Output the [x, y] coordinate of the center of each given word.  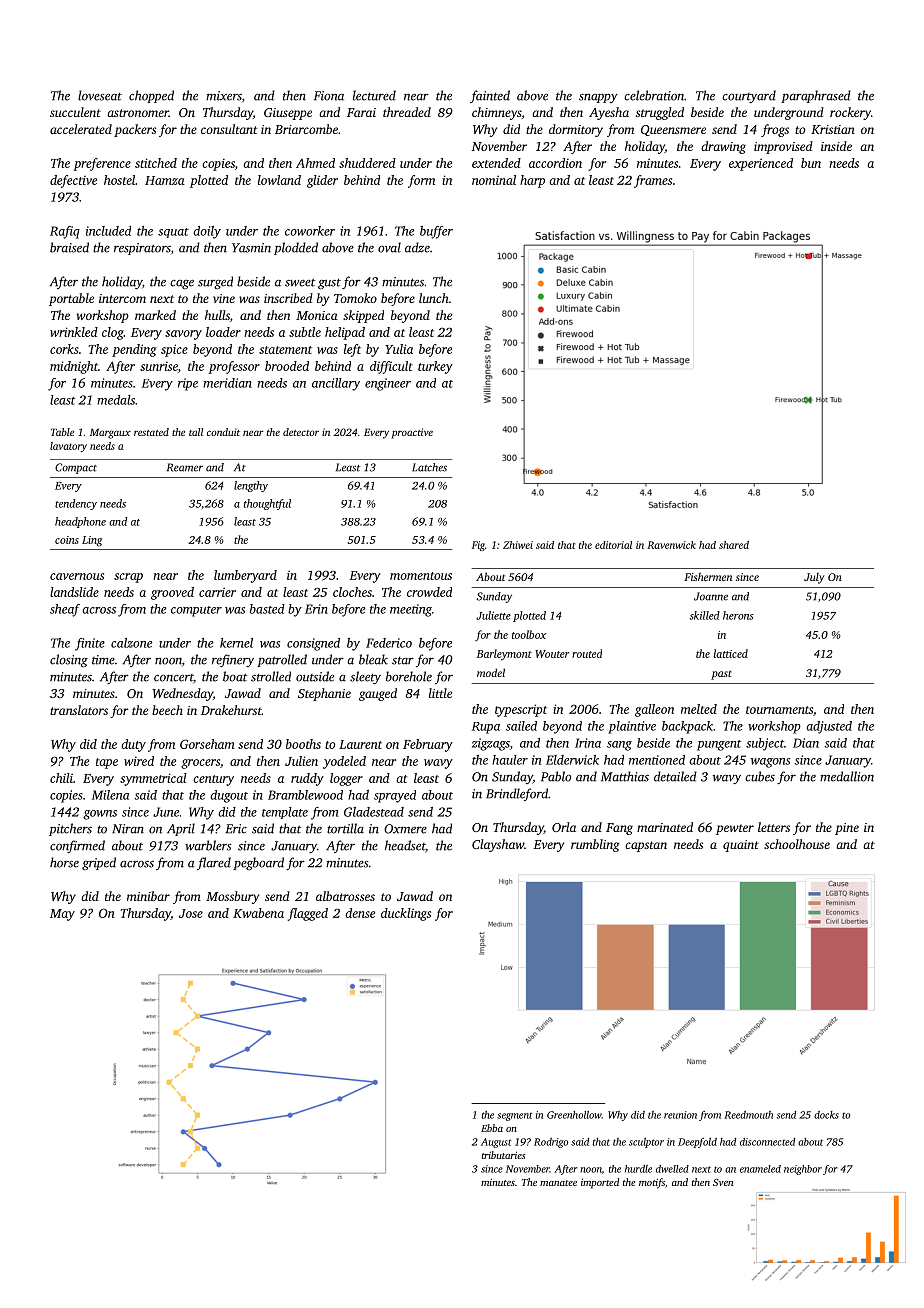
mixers [224, 96]
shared [734, 545]
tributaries [504, 1155]
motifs [652, 1183]
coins [67, 540]
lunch [434, 298]
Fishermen [708, 576]
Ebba [492, 1128]
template [285, 813]
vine [224, 298]
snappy [598, 98]
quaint [741, 846]
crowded [429, 592]
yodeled [344, 762]
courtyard [749, 96]
